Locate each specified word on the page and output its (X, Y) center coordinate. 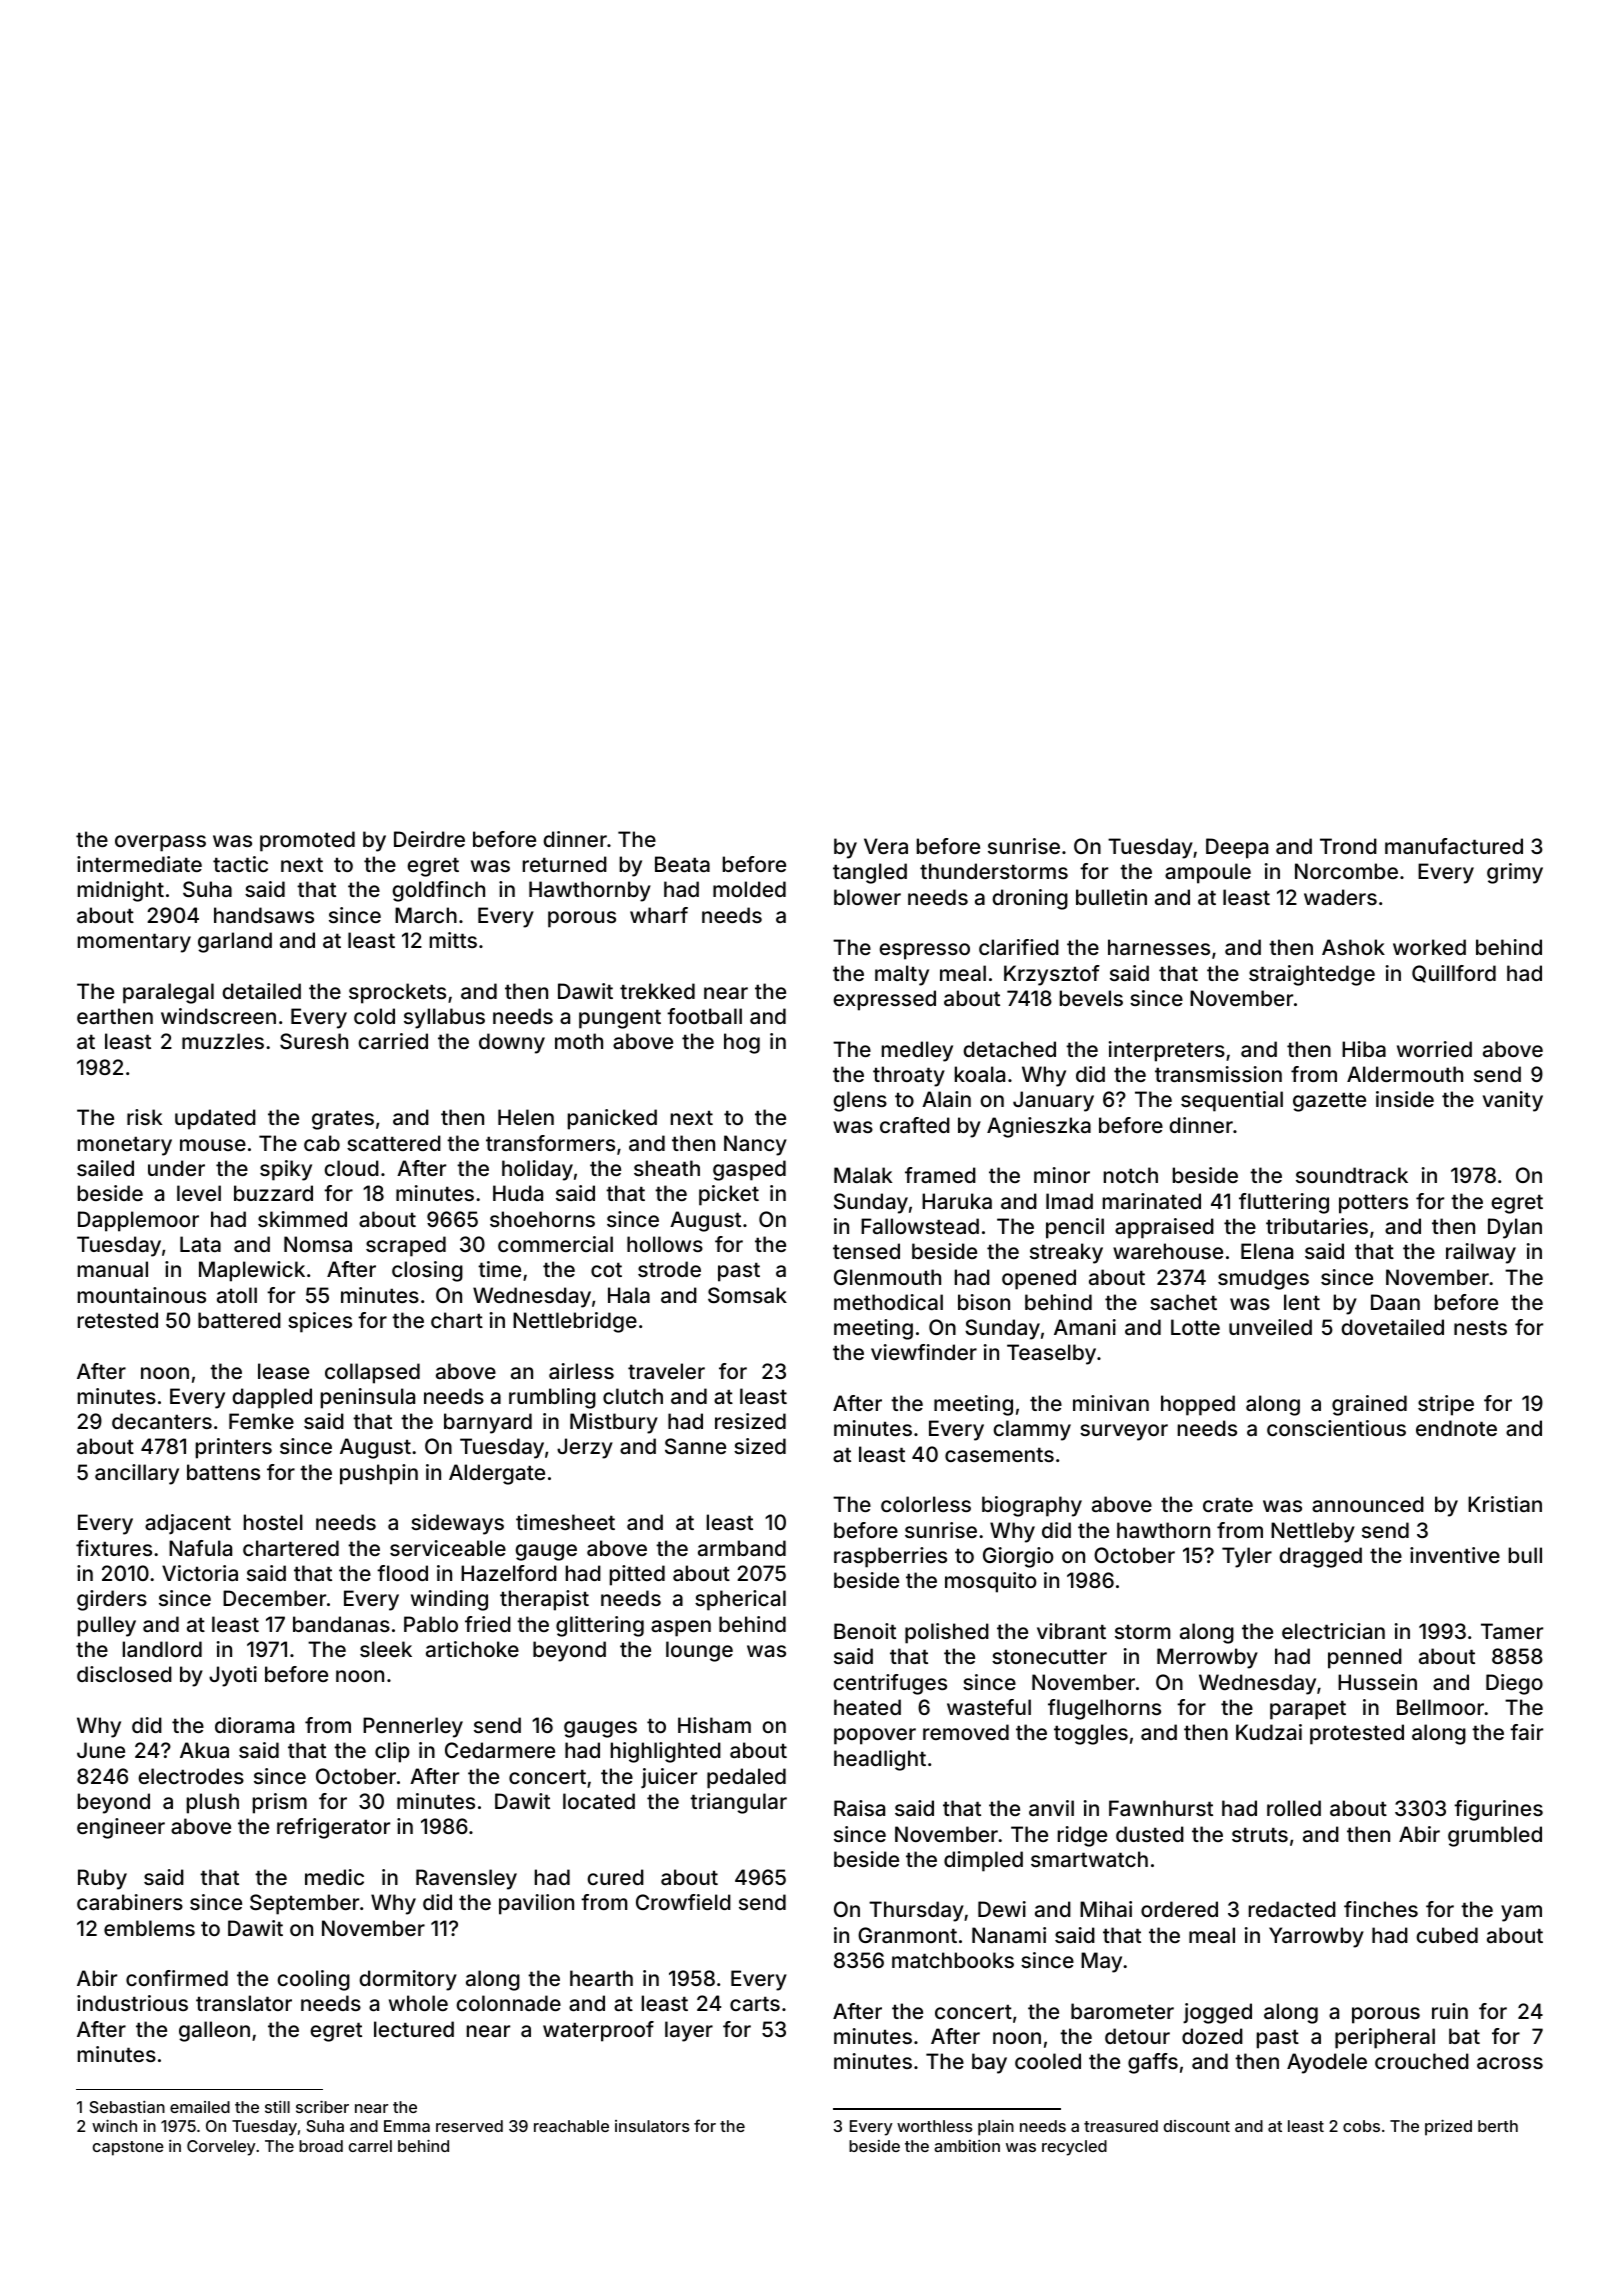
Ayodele (1327, 2063)
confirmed (177, 1978)
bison (984, 1302)
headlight (880, 1760)
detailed (261, 991)
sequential (1232, 1101)
